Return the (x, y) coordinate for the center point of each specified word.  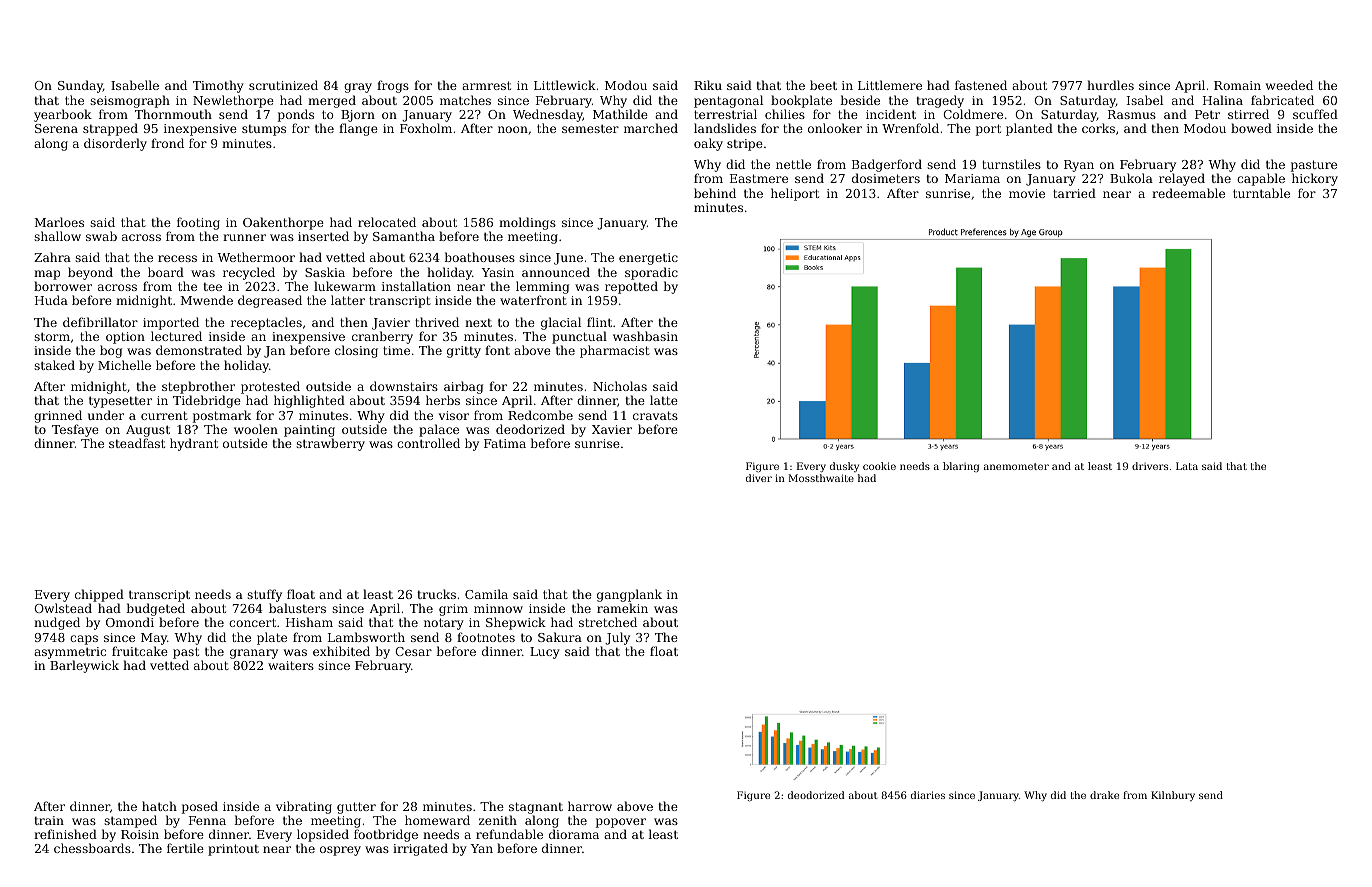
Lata (1187, 466)
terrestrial (725, 114)
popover (621, 823)
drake (1104, 795)
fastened (981, 85)
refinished (65, 834)
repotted (631, 287)
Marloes (59, 222)
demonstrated (199, 350)
